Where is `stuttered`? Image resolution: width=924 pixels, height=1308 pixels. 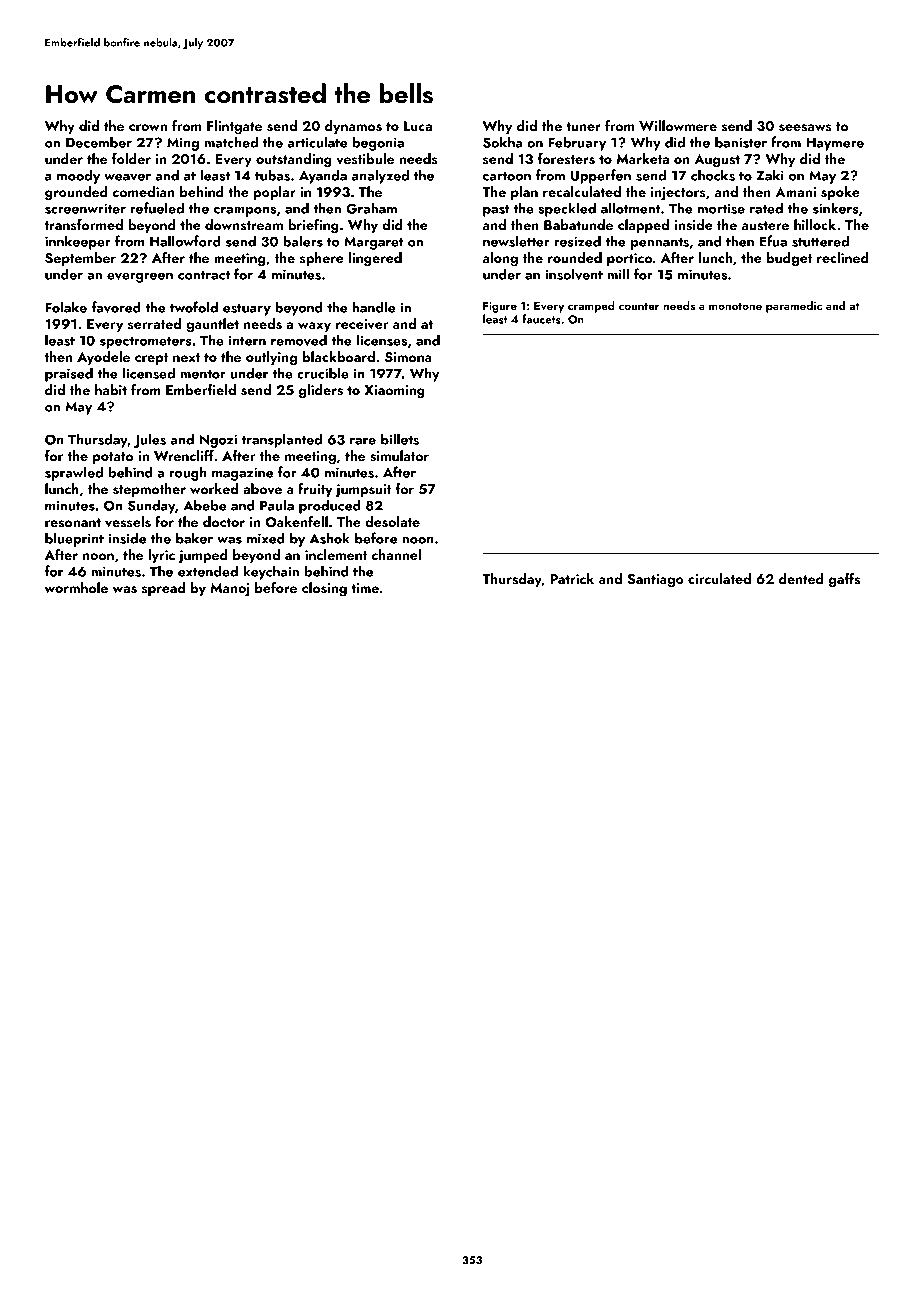
stuttered is located at coordinates (820, 241).
